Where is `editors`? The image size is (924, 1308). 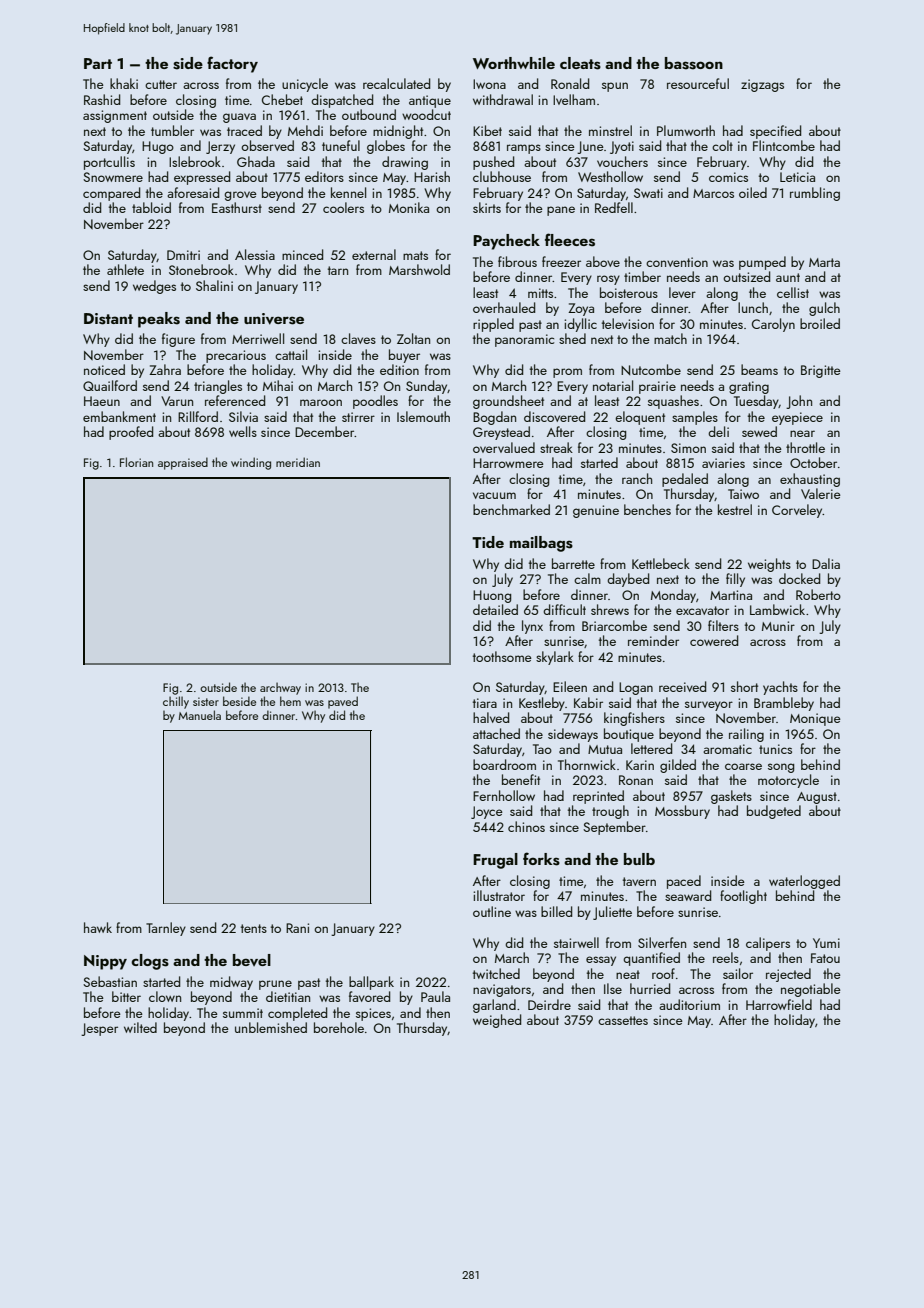
editors is located at coordinates (324, 176).
